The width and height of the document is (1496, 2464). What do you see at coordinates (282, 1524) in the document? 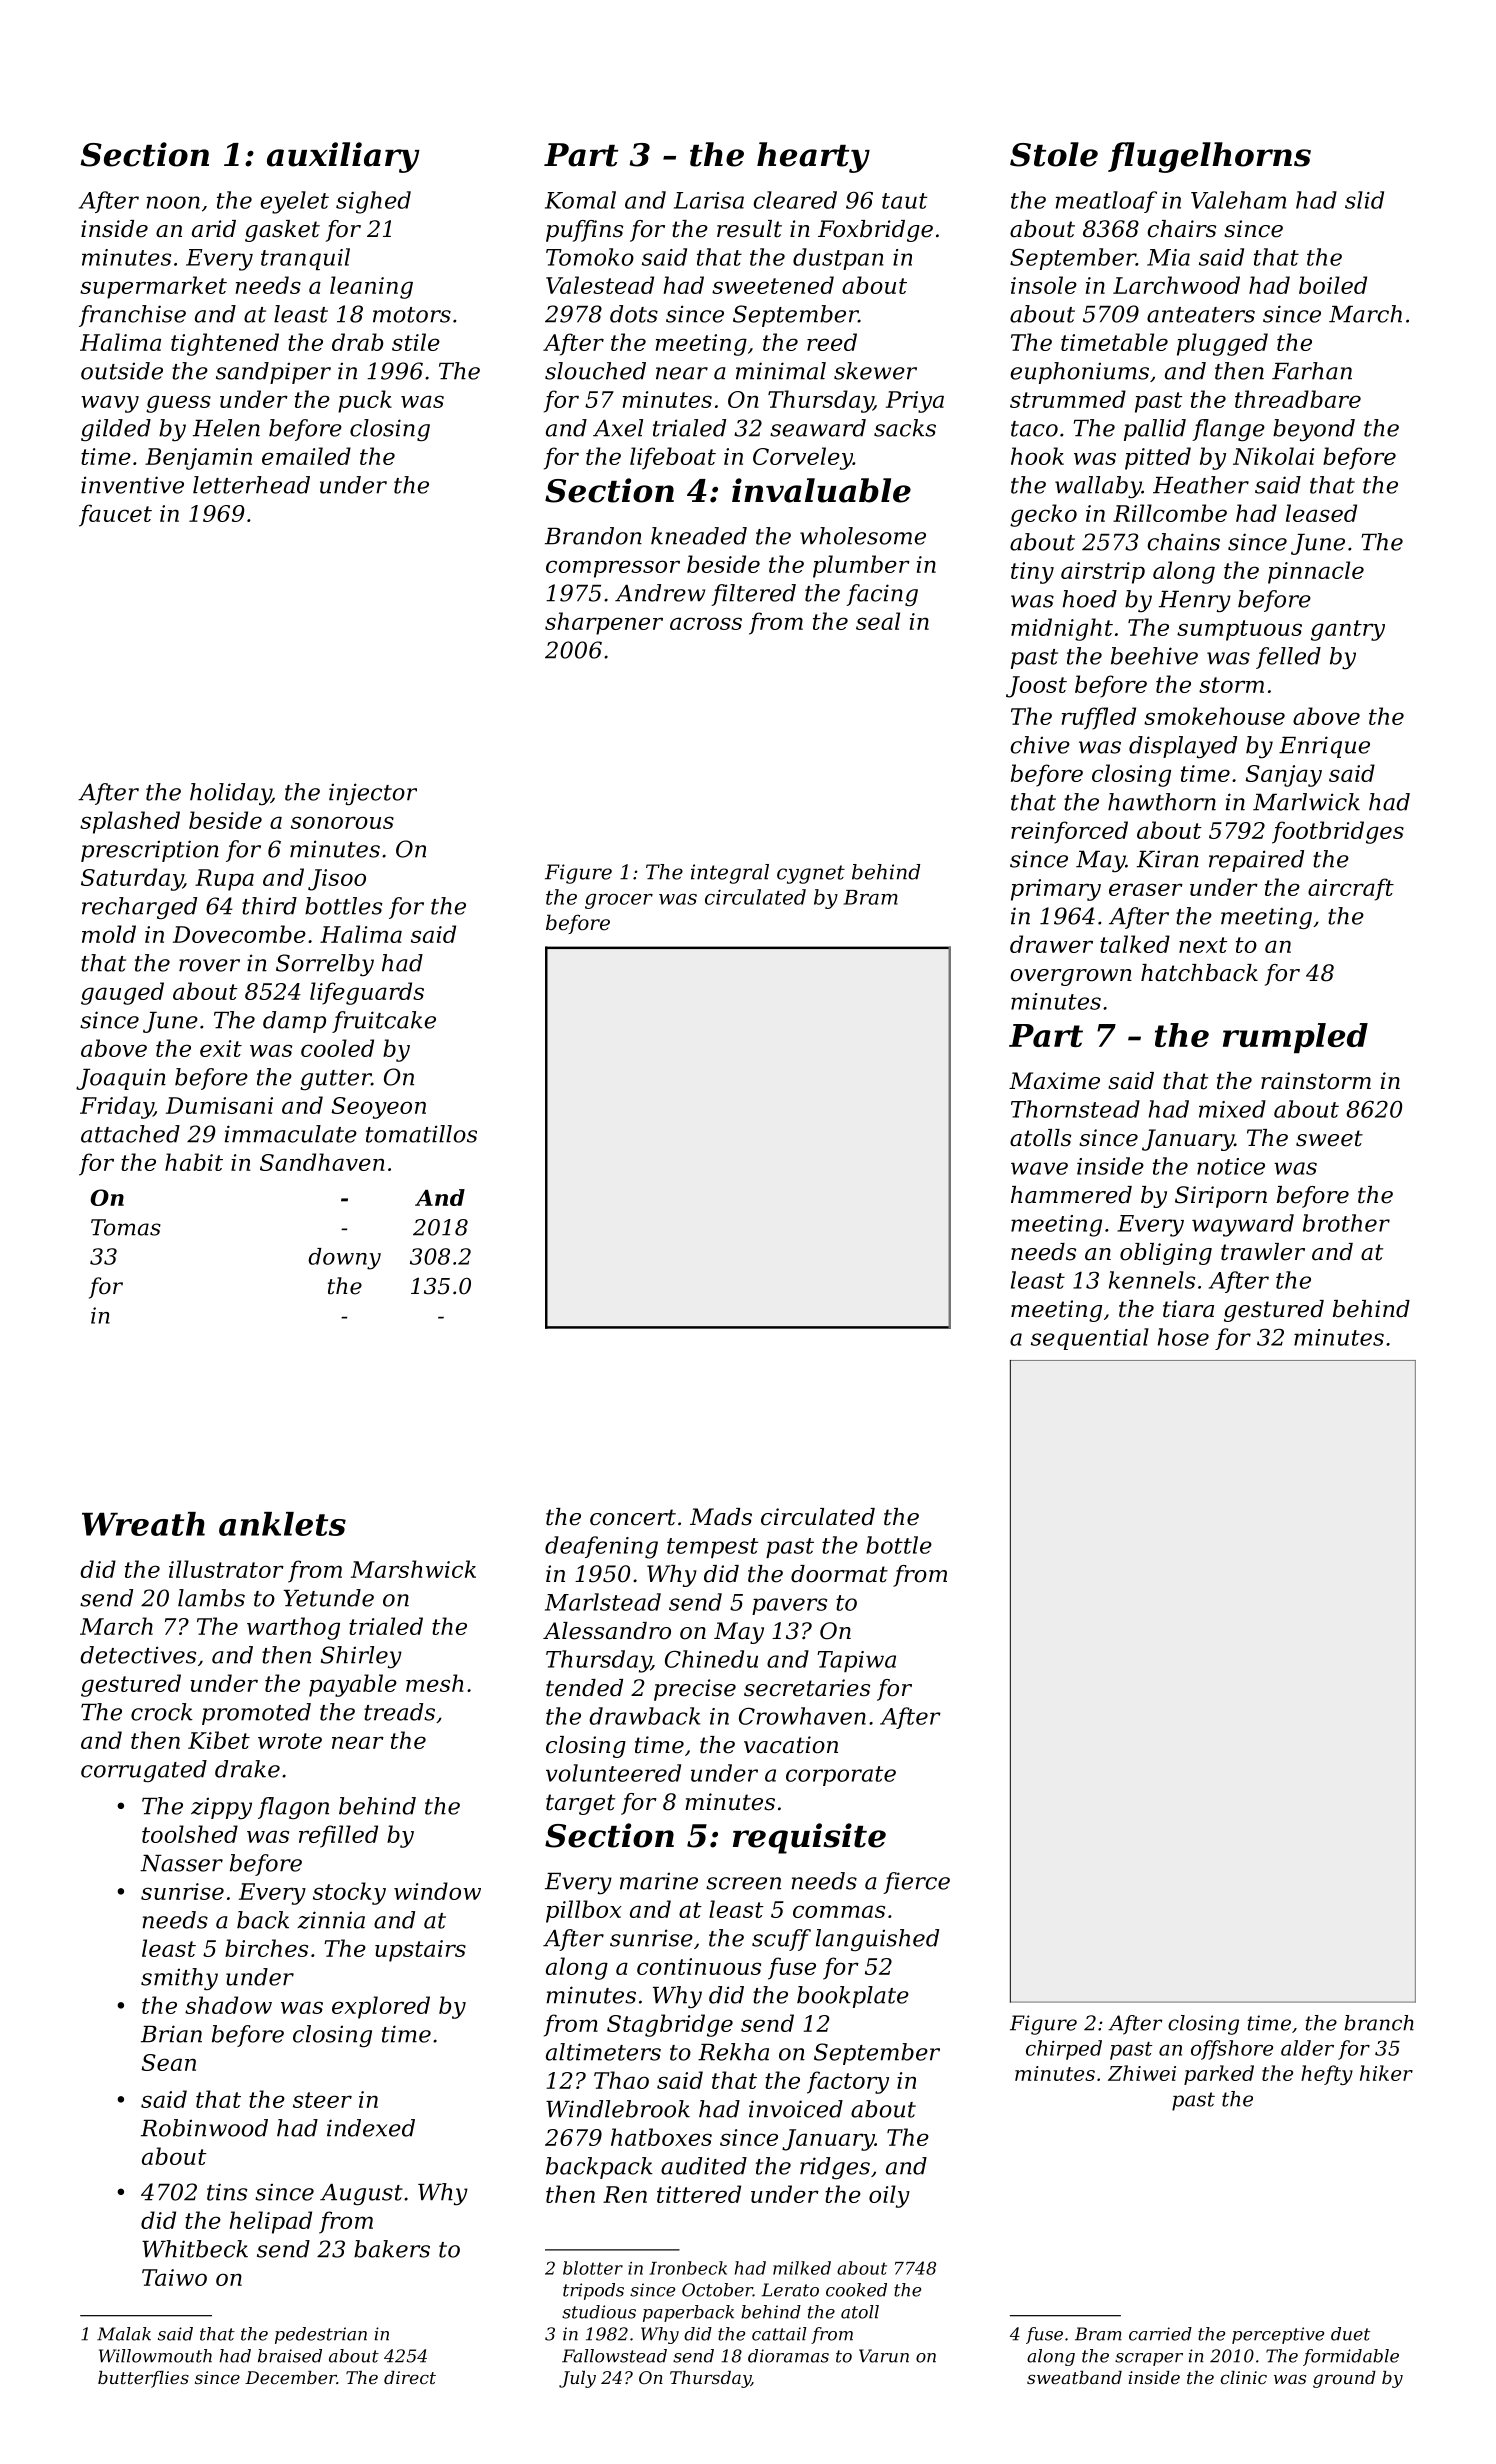
I see `anklets` at bounding box center [282, 1524].
